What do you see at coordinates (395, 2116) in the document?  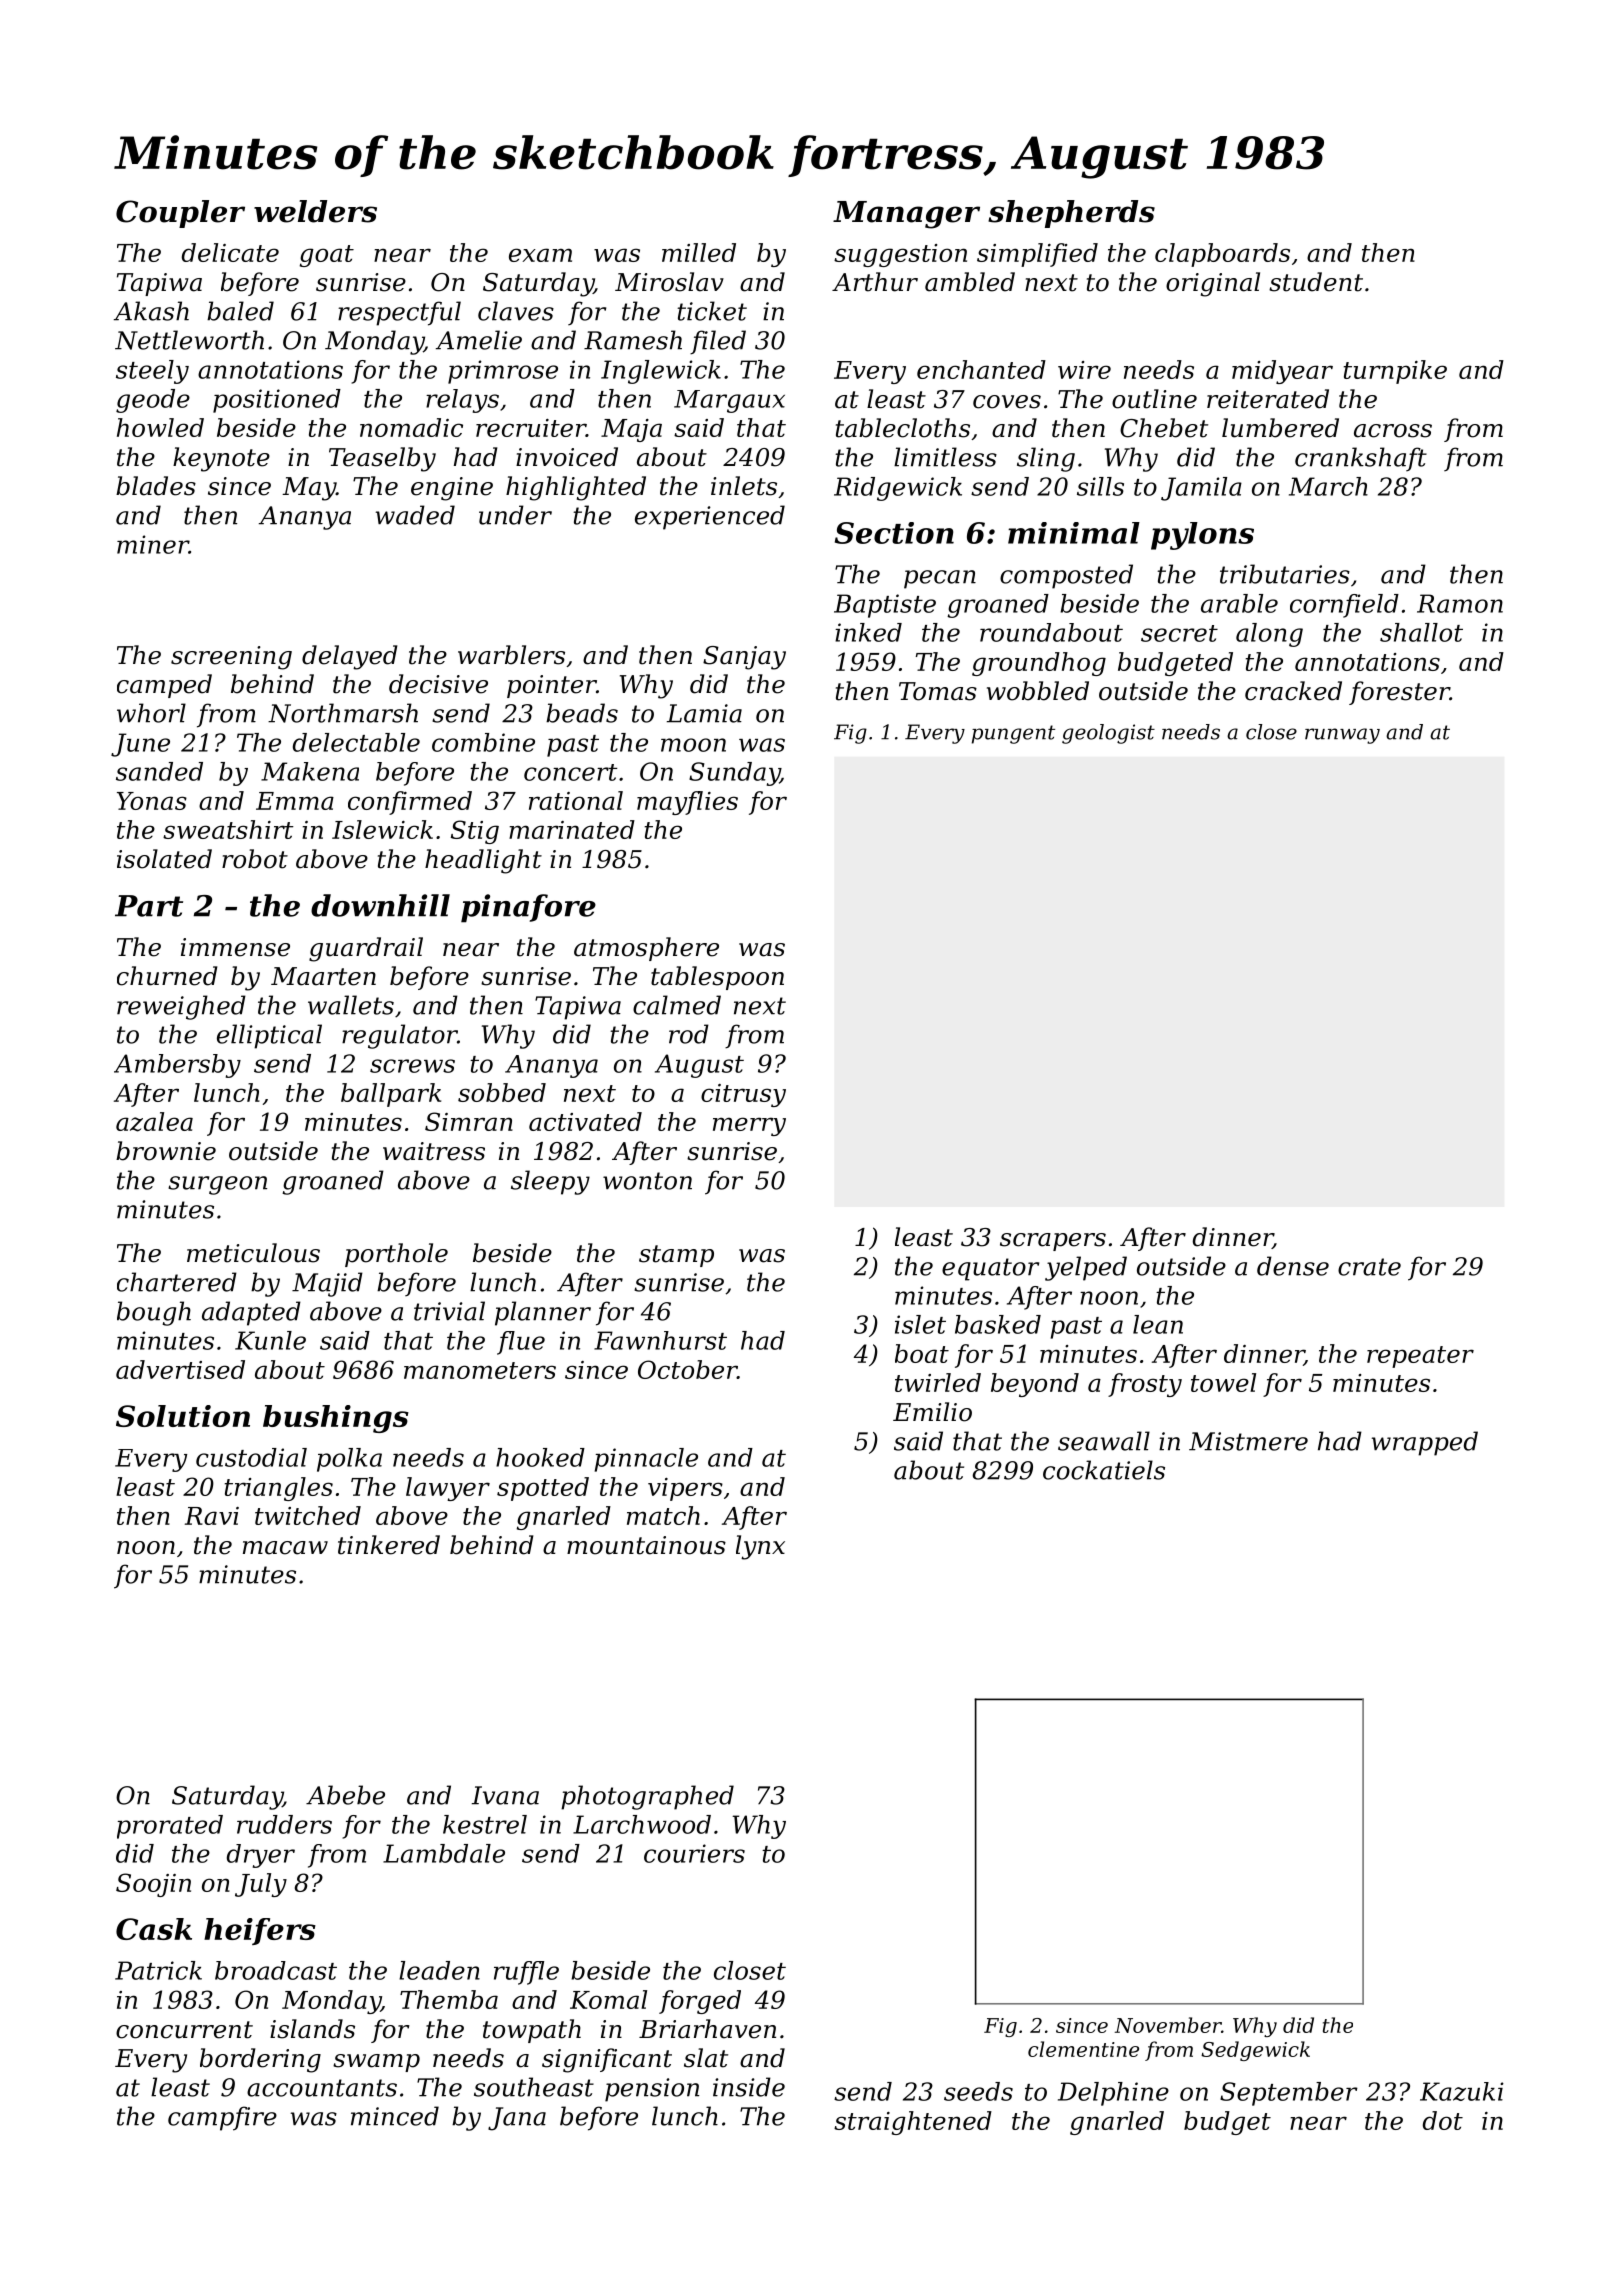 I see `minced` at bounding box center [395, 2116].
